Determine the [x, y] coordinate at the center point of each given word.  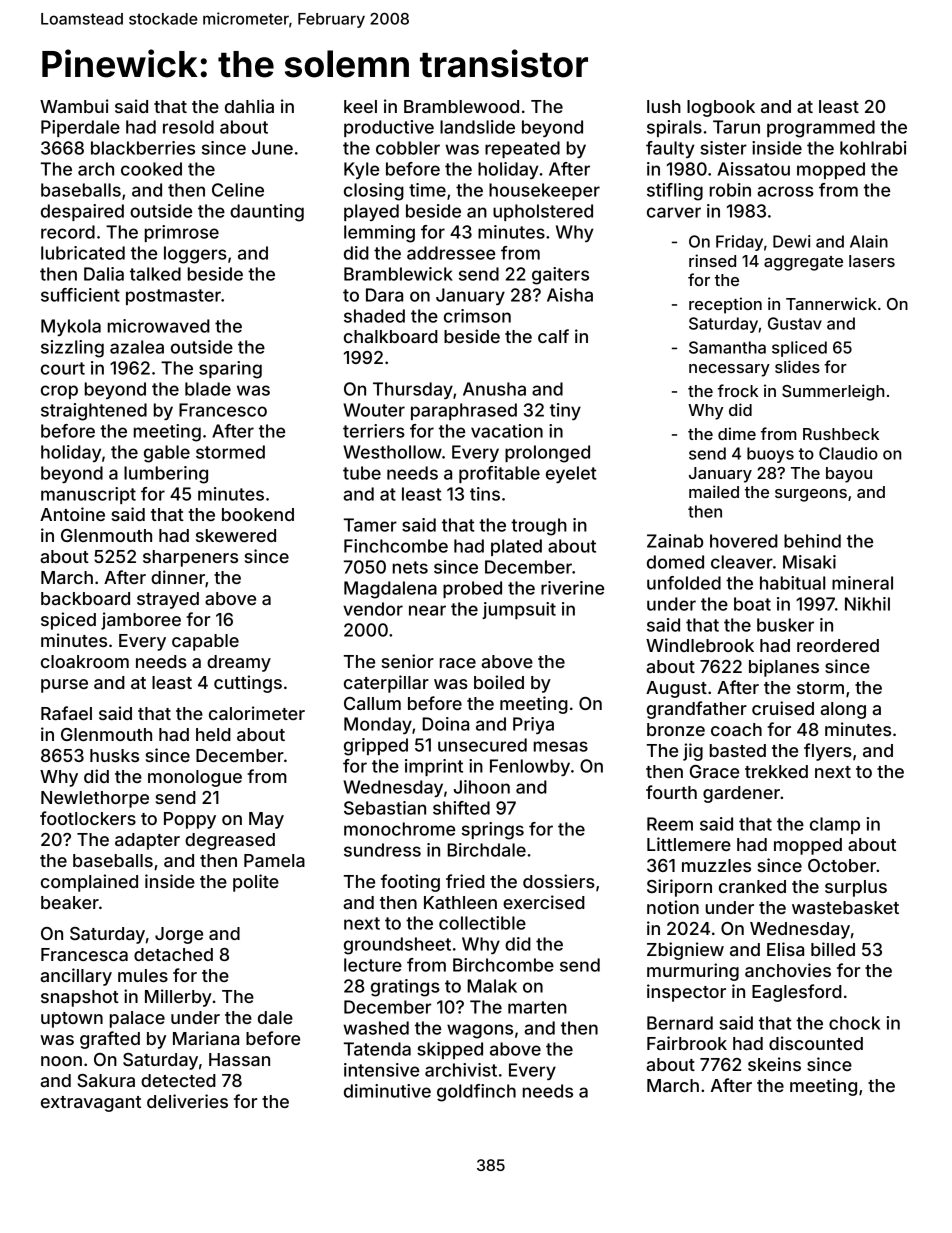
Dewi [791, 241]
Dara [384, 295]
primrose [182, 233]
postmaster [173, 297]
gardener [741, 794]
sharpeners [190, 558]
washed [376, 1028]
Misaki [809, 562]
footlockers [88, 818]
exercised [544, 902]
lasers [872, 261]
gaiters [560, 276]
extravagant [91, 1104]
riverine [572, 588]
